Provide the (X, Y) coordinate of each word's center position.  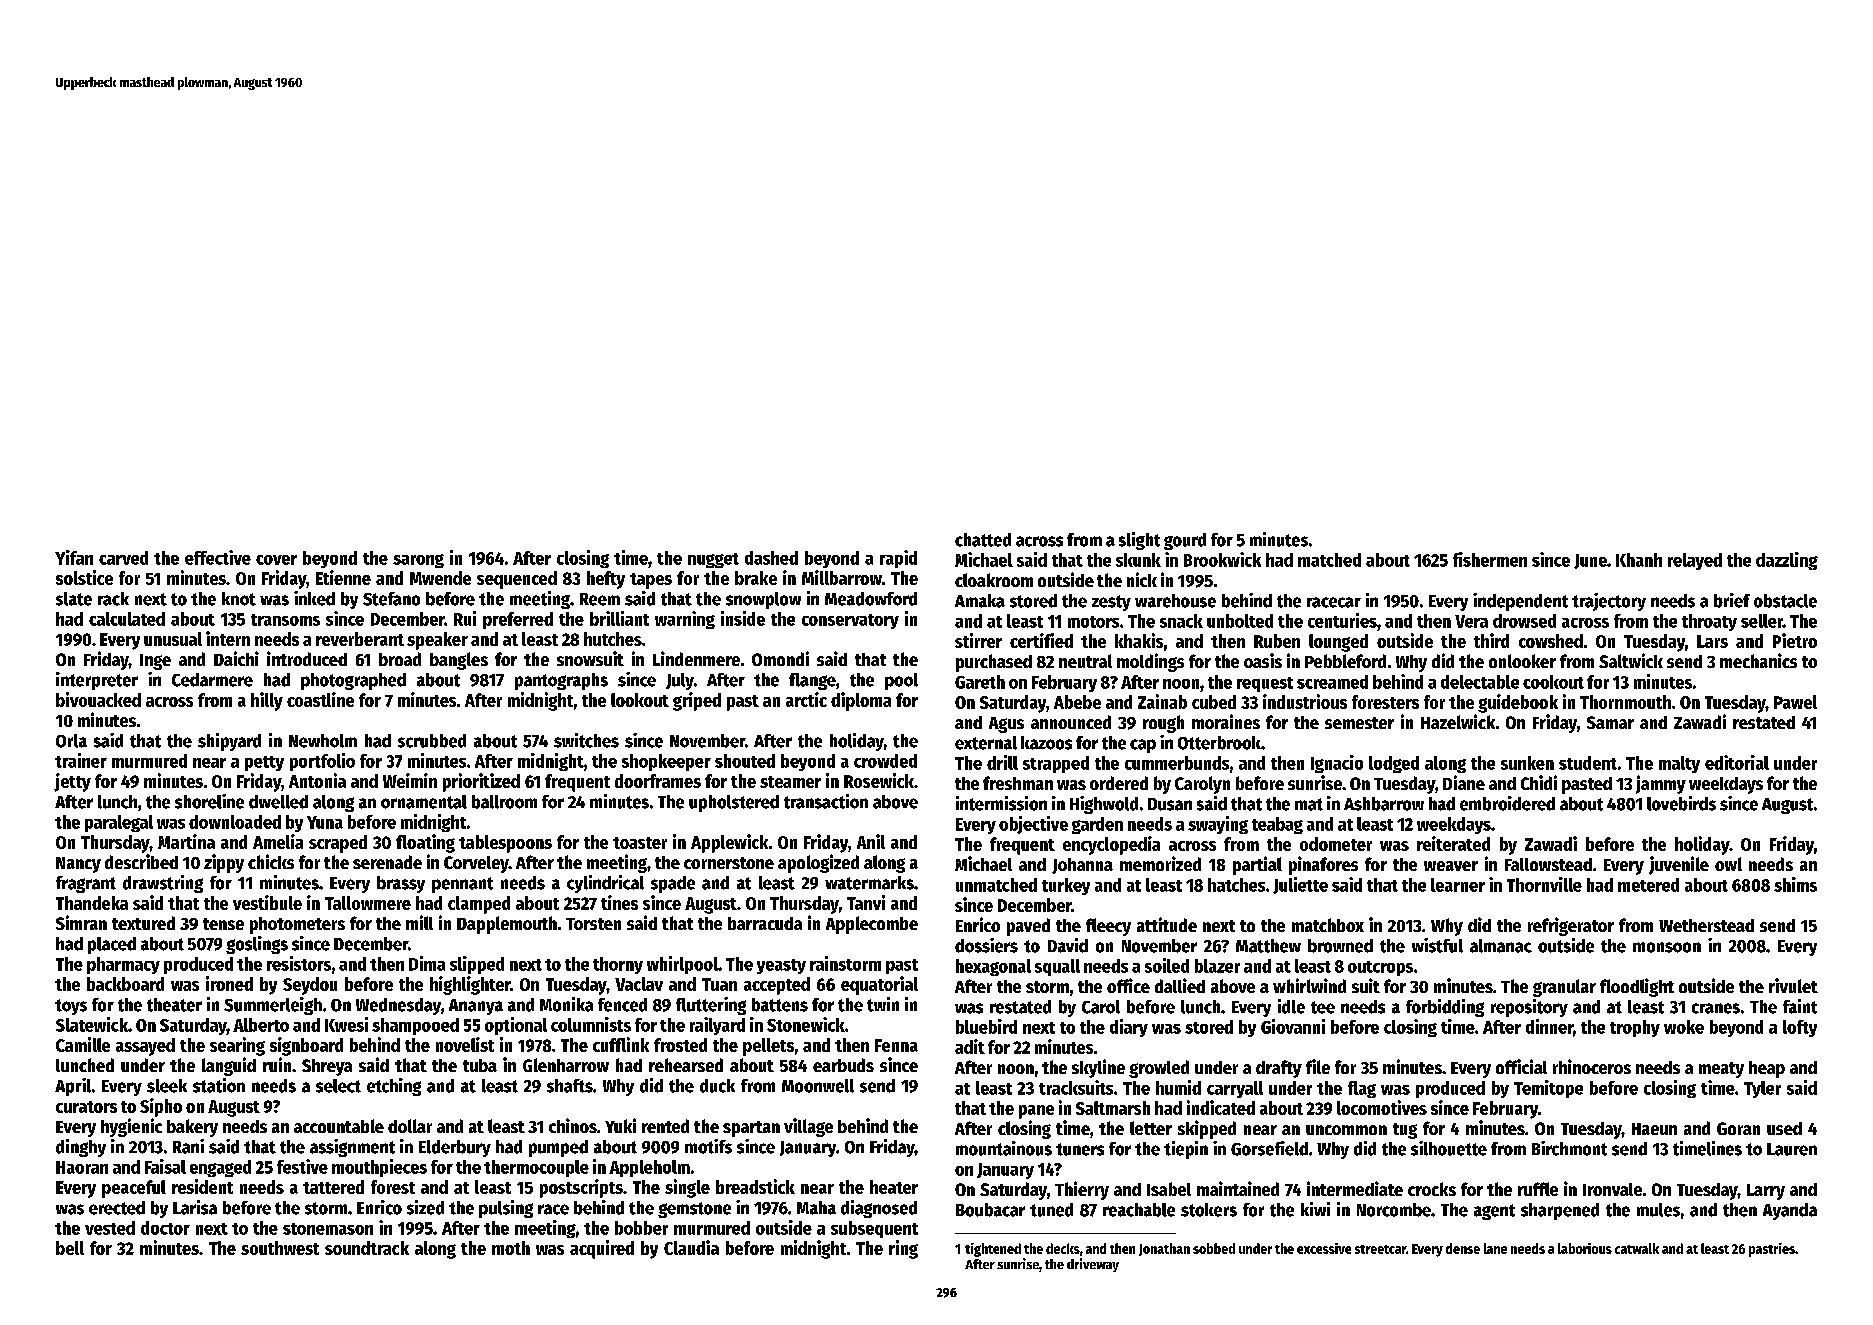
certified (1041, 640)
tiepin (1186, 1150)
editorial (1737, 762)
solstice (84, 577)
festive (302, 1166)
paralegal (119, 823)
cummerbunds (1177, 763)
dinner (1549, 1026)
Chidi (1539, 782)
